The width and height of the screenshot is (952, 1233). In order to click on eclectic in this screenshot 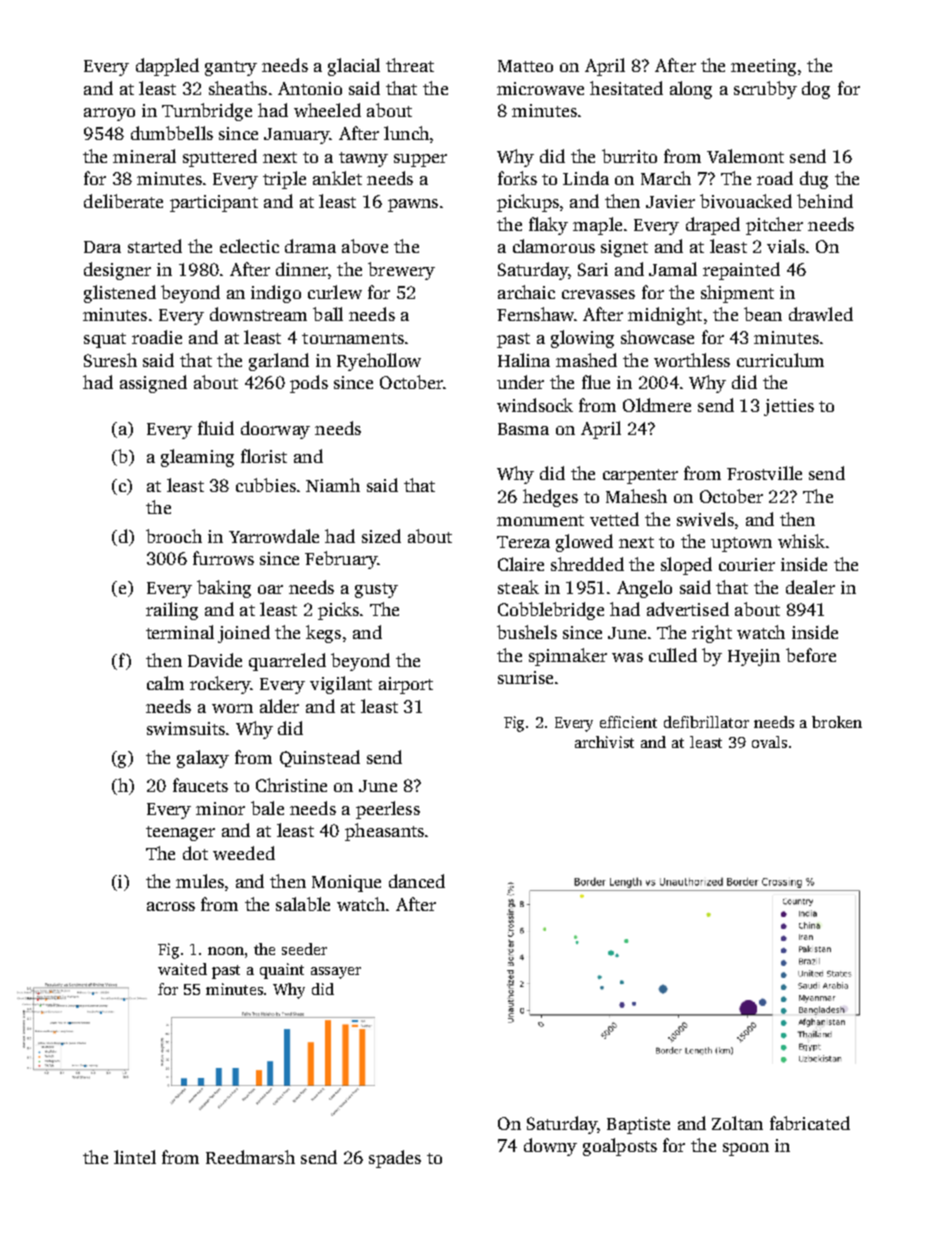, I will do `click(249, 246)`.
